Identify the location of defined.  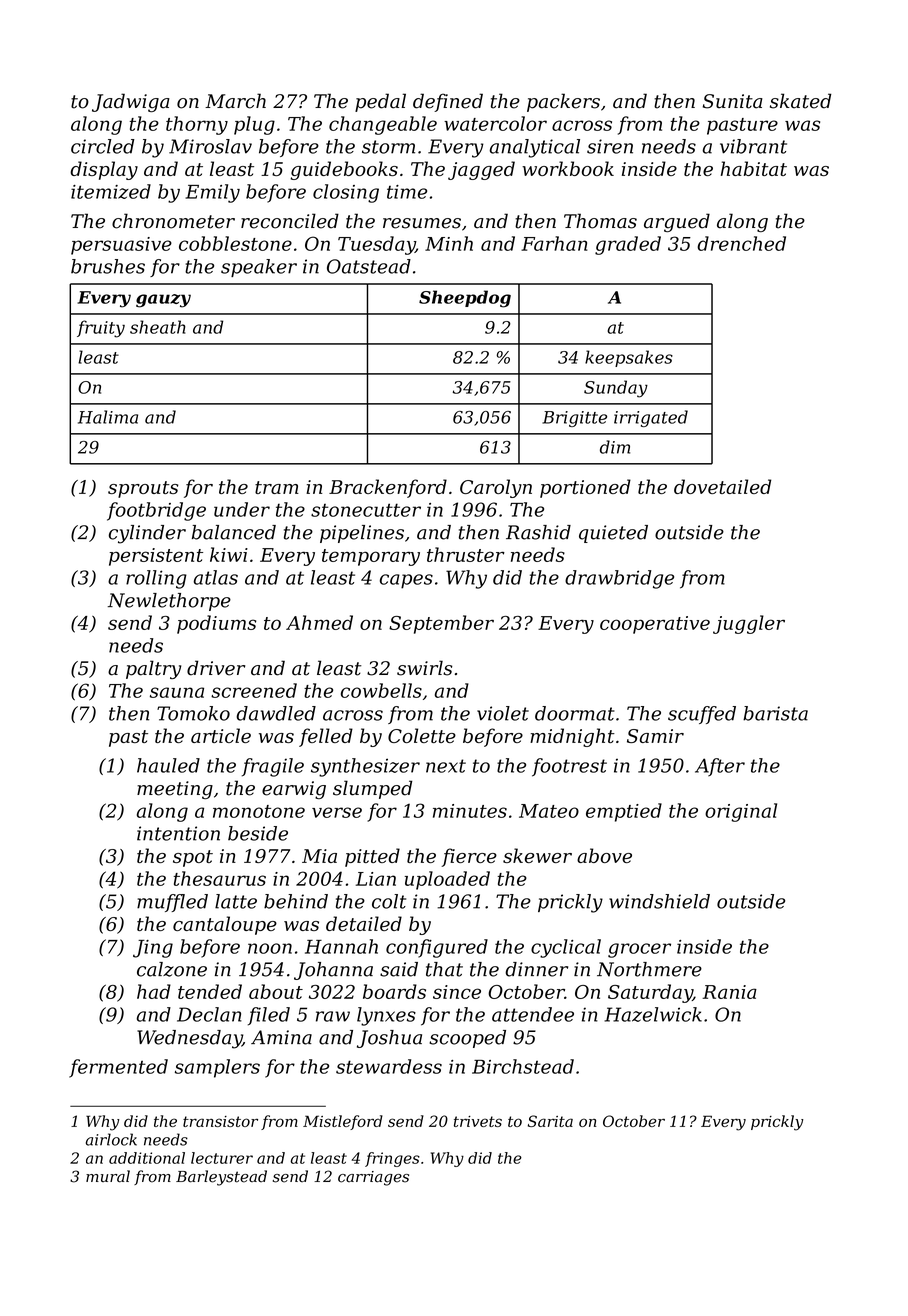
(448, 102).
